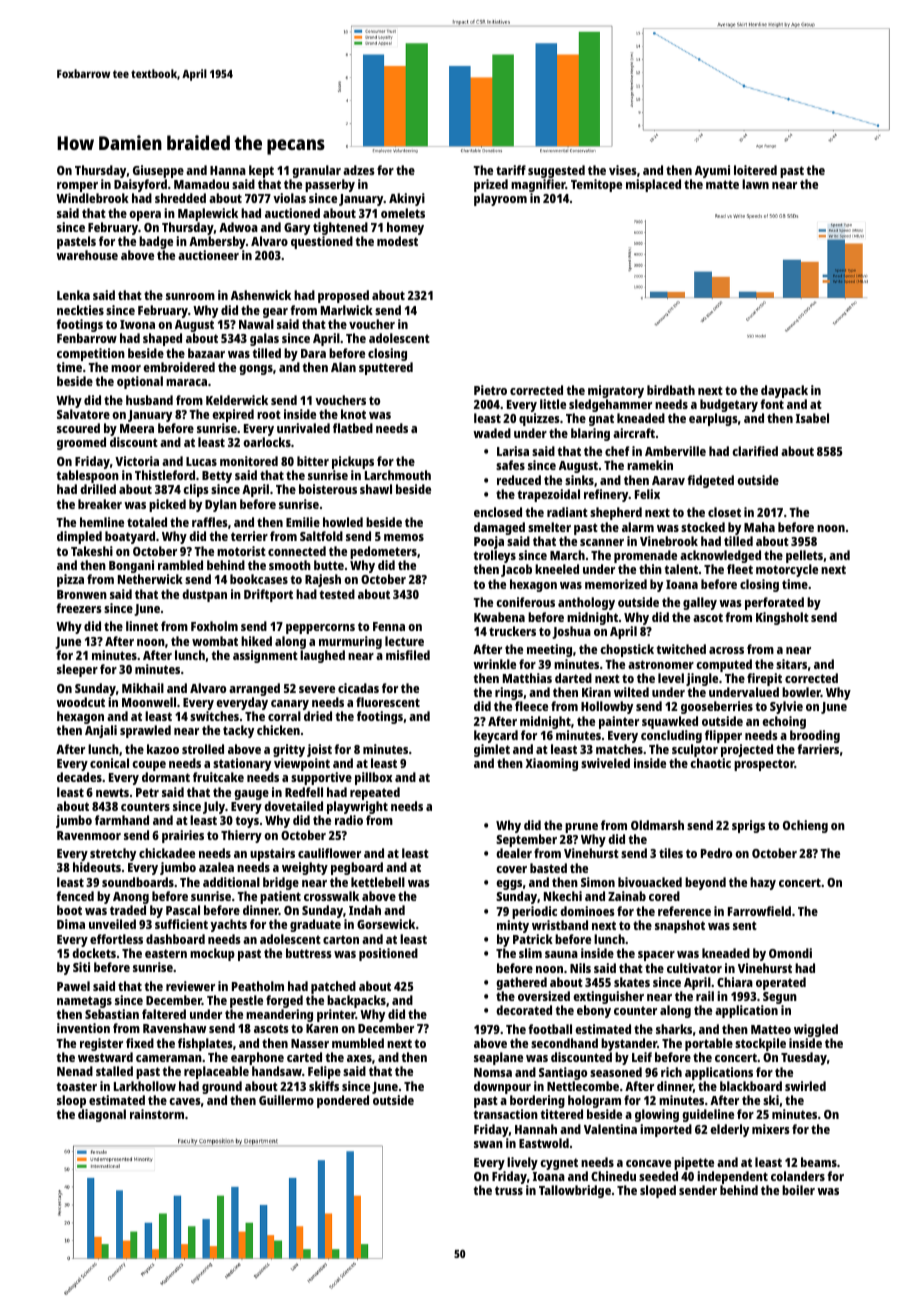 This screenshot has width=908, height=1316. What do you see at coordinates (509, 1190) in the screenshot?
I see `truss` at bounding box center [509, 1190].
